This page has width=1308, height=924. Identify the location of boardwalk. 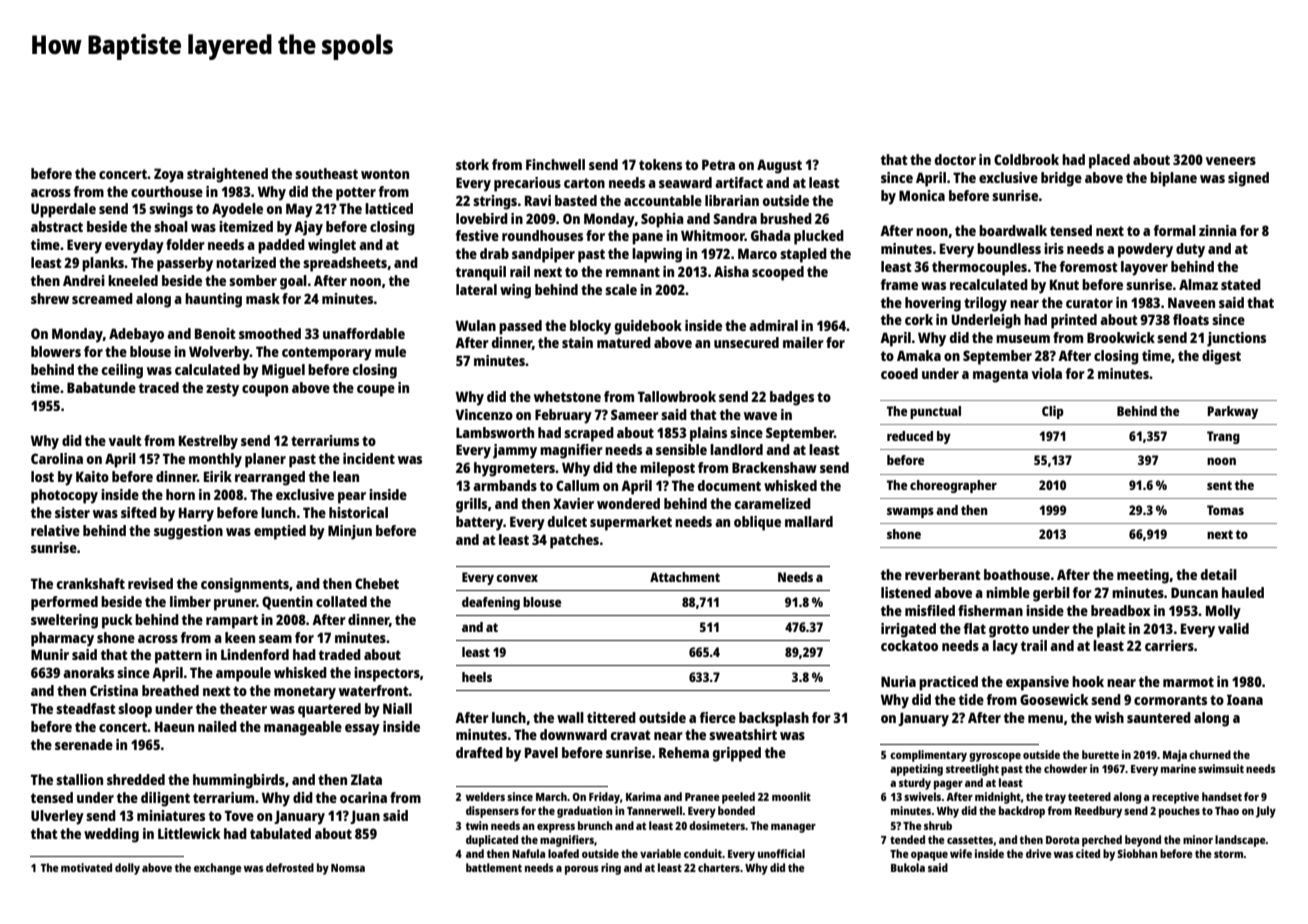
(1013, 230).
